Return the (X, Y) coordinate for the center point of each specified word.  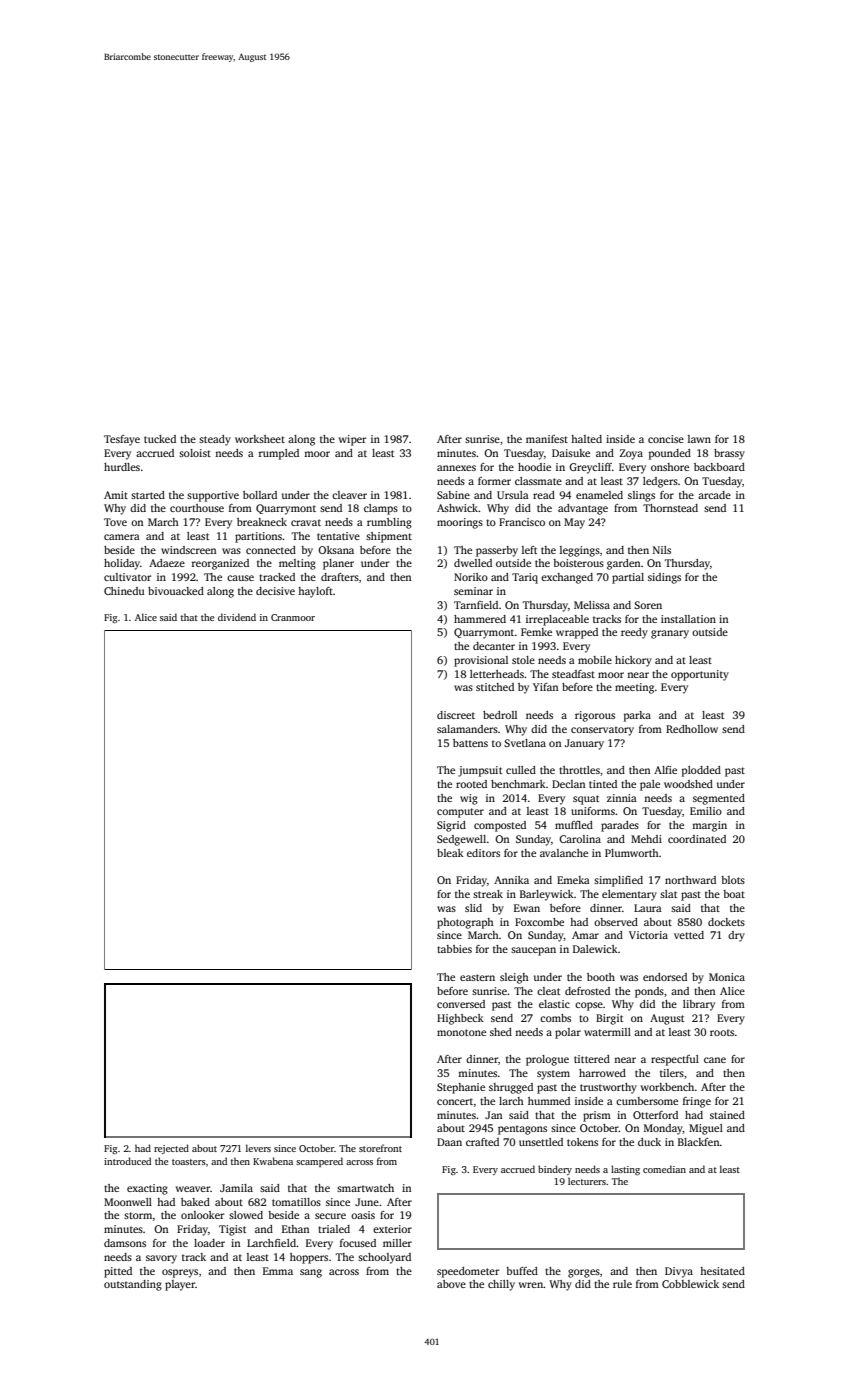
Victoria (648, 935)
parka (637, 716)
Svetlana (525, 743)
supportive (213, 496)
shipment (389, 537)
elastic (554, 1004)
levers (258, 1148)
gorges (584, 1273)
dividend (237, 617)
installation (688, 619)
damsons (125, 1243)
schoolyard (384, 1258)
